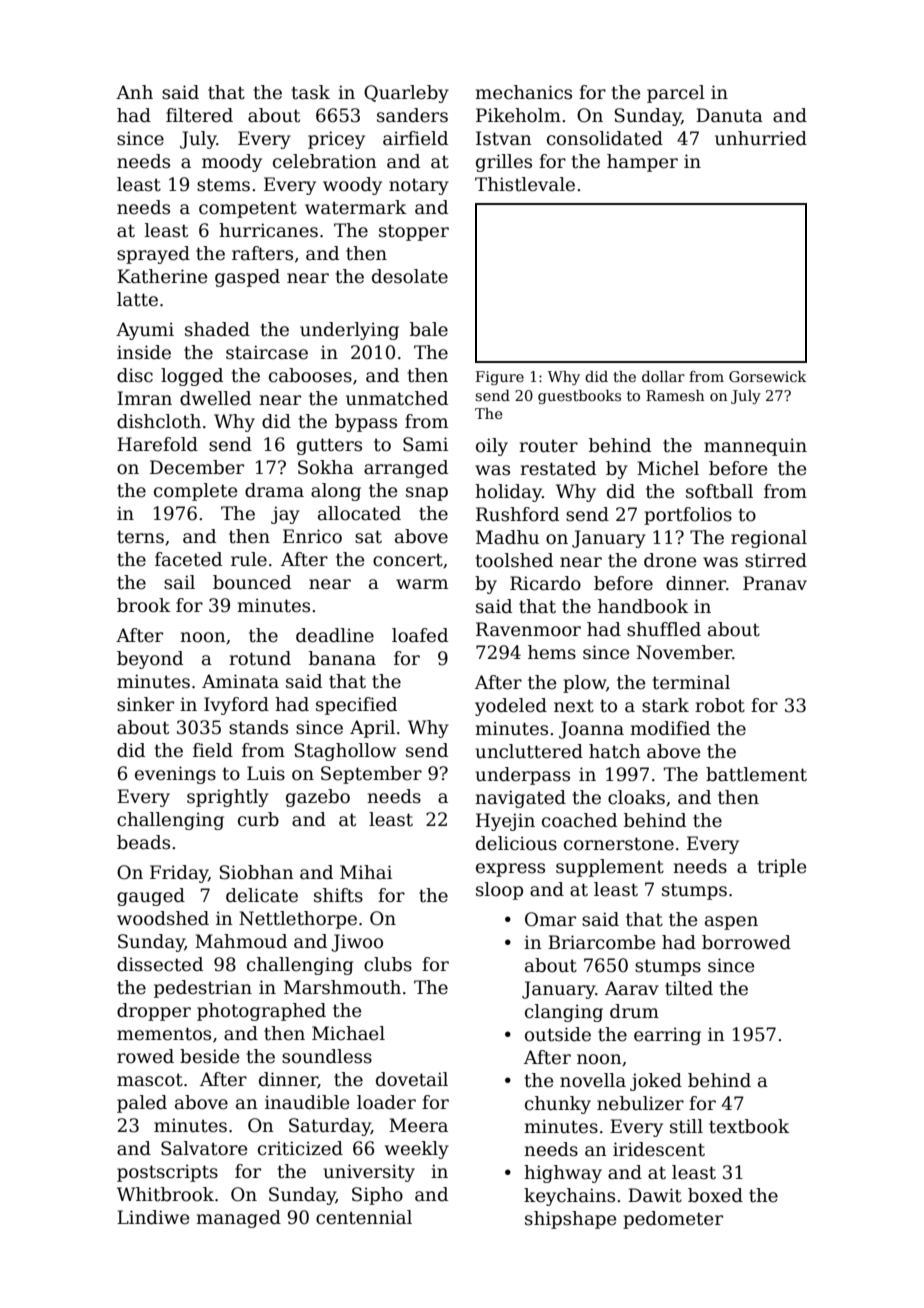  Describe the element at coordinates (615, 751) in the screenshot. I see `hatch` at that location.
